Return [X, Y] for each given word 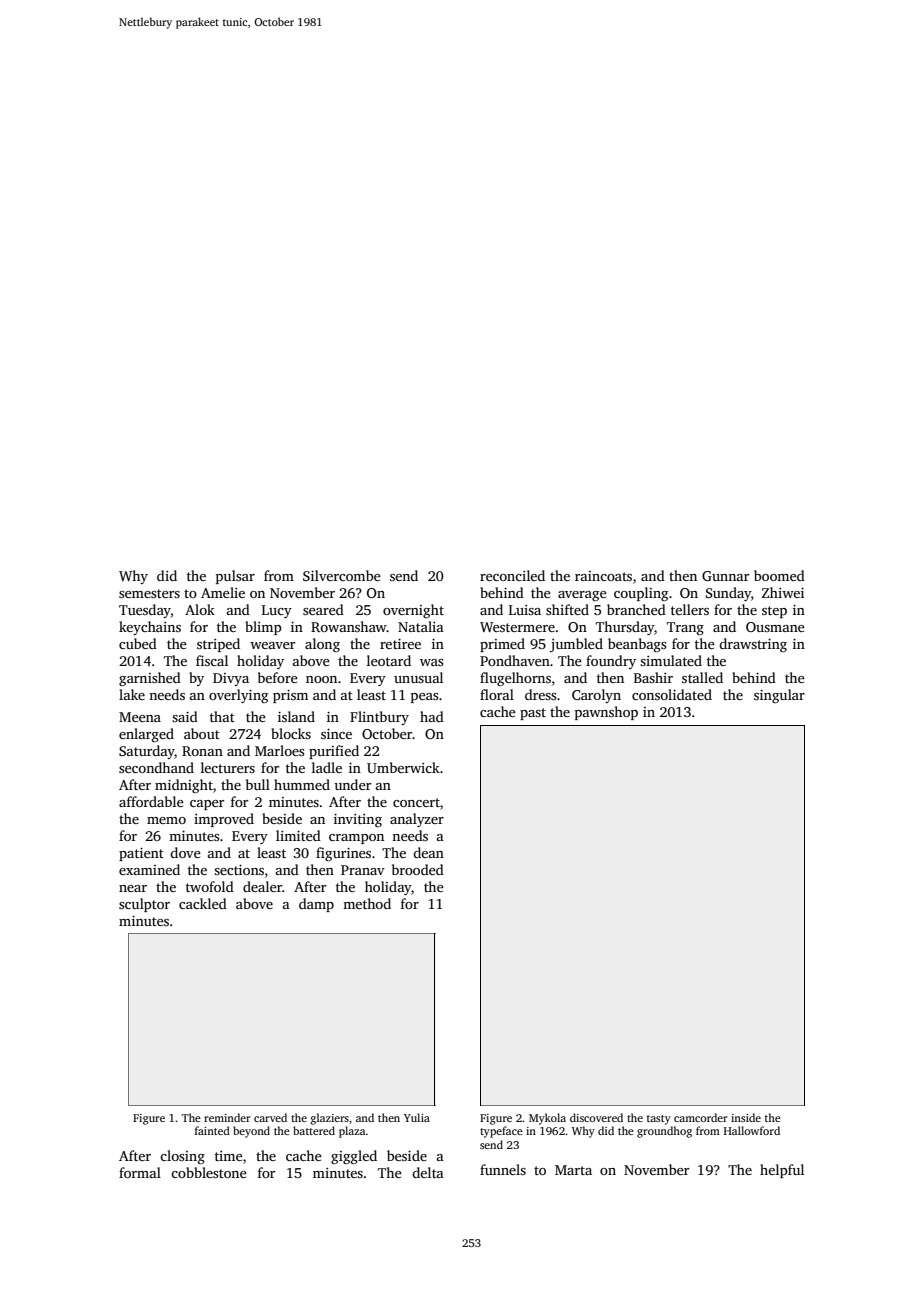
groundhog [664, 1132]
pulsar [235, 577]
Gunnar [725, 576]
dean [428, 852]
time [229, 1156]
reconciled [512, 575]
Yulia [417, 1117]
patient [141, 854]
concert [416, 802]
